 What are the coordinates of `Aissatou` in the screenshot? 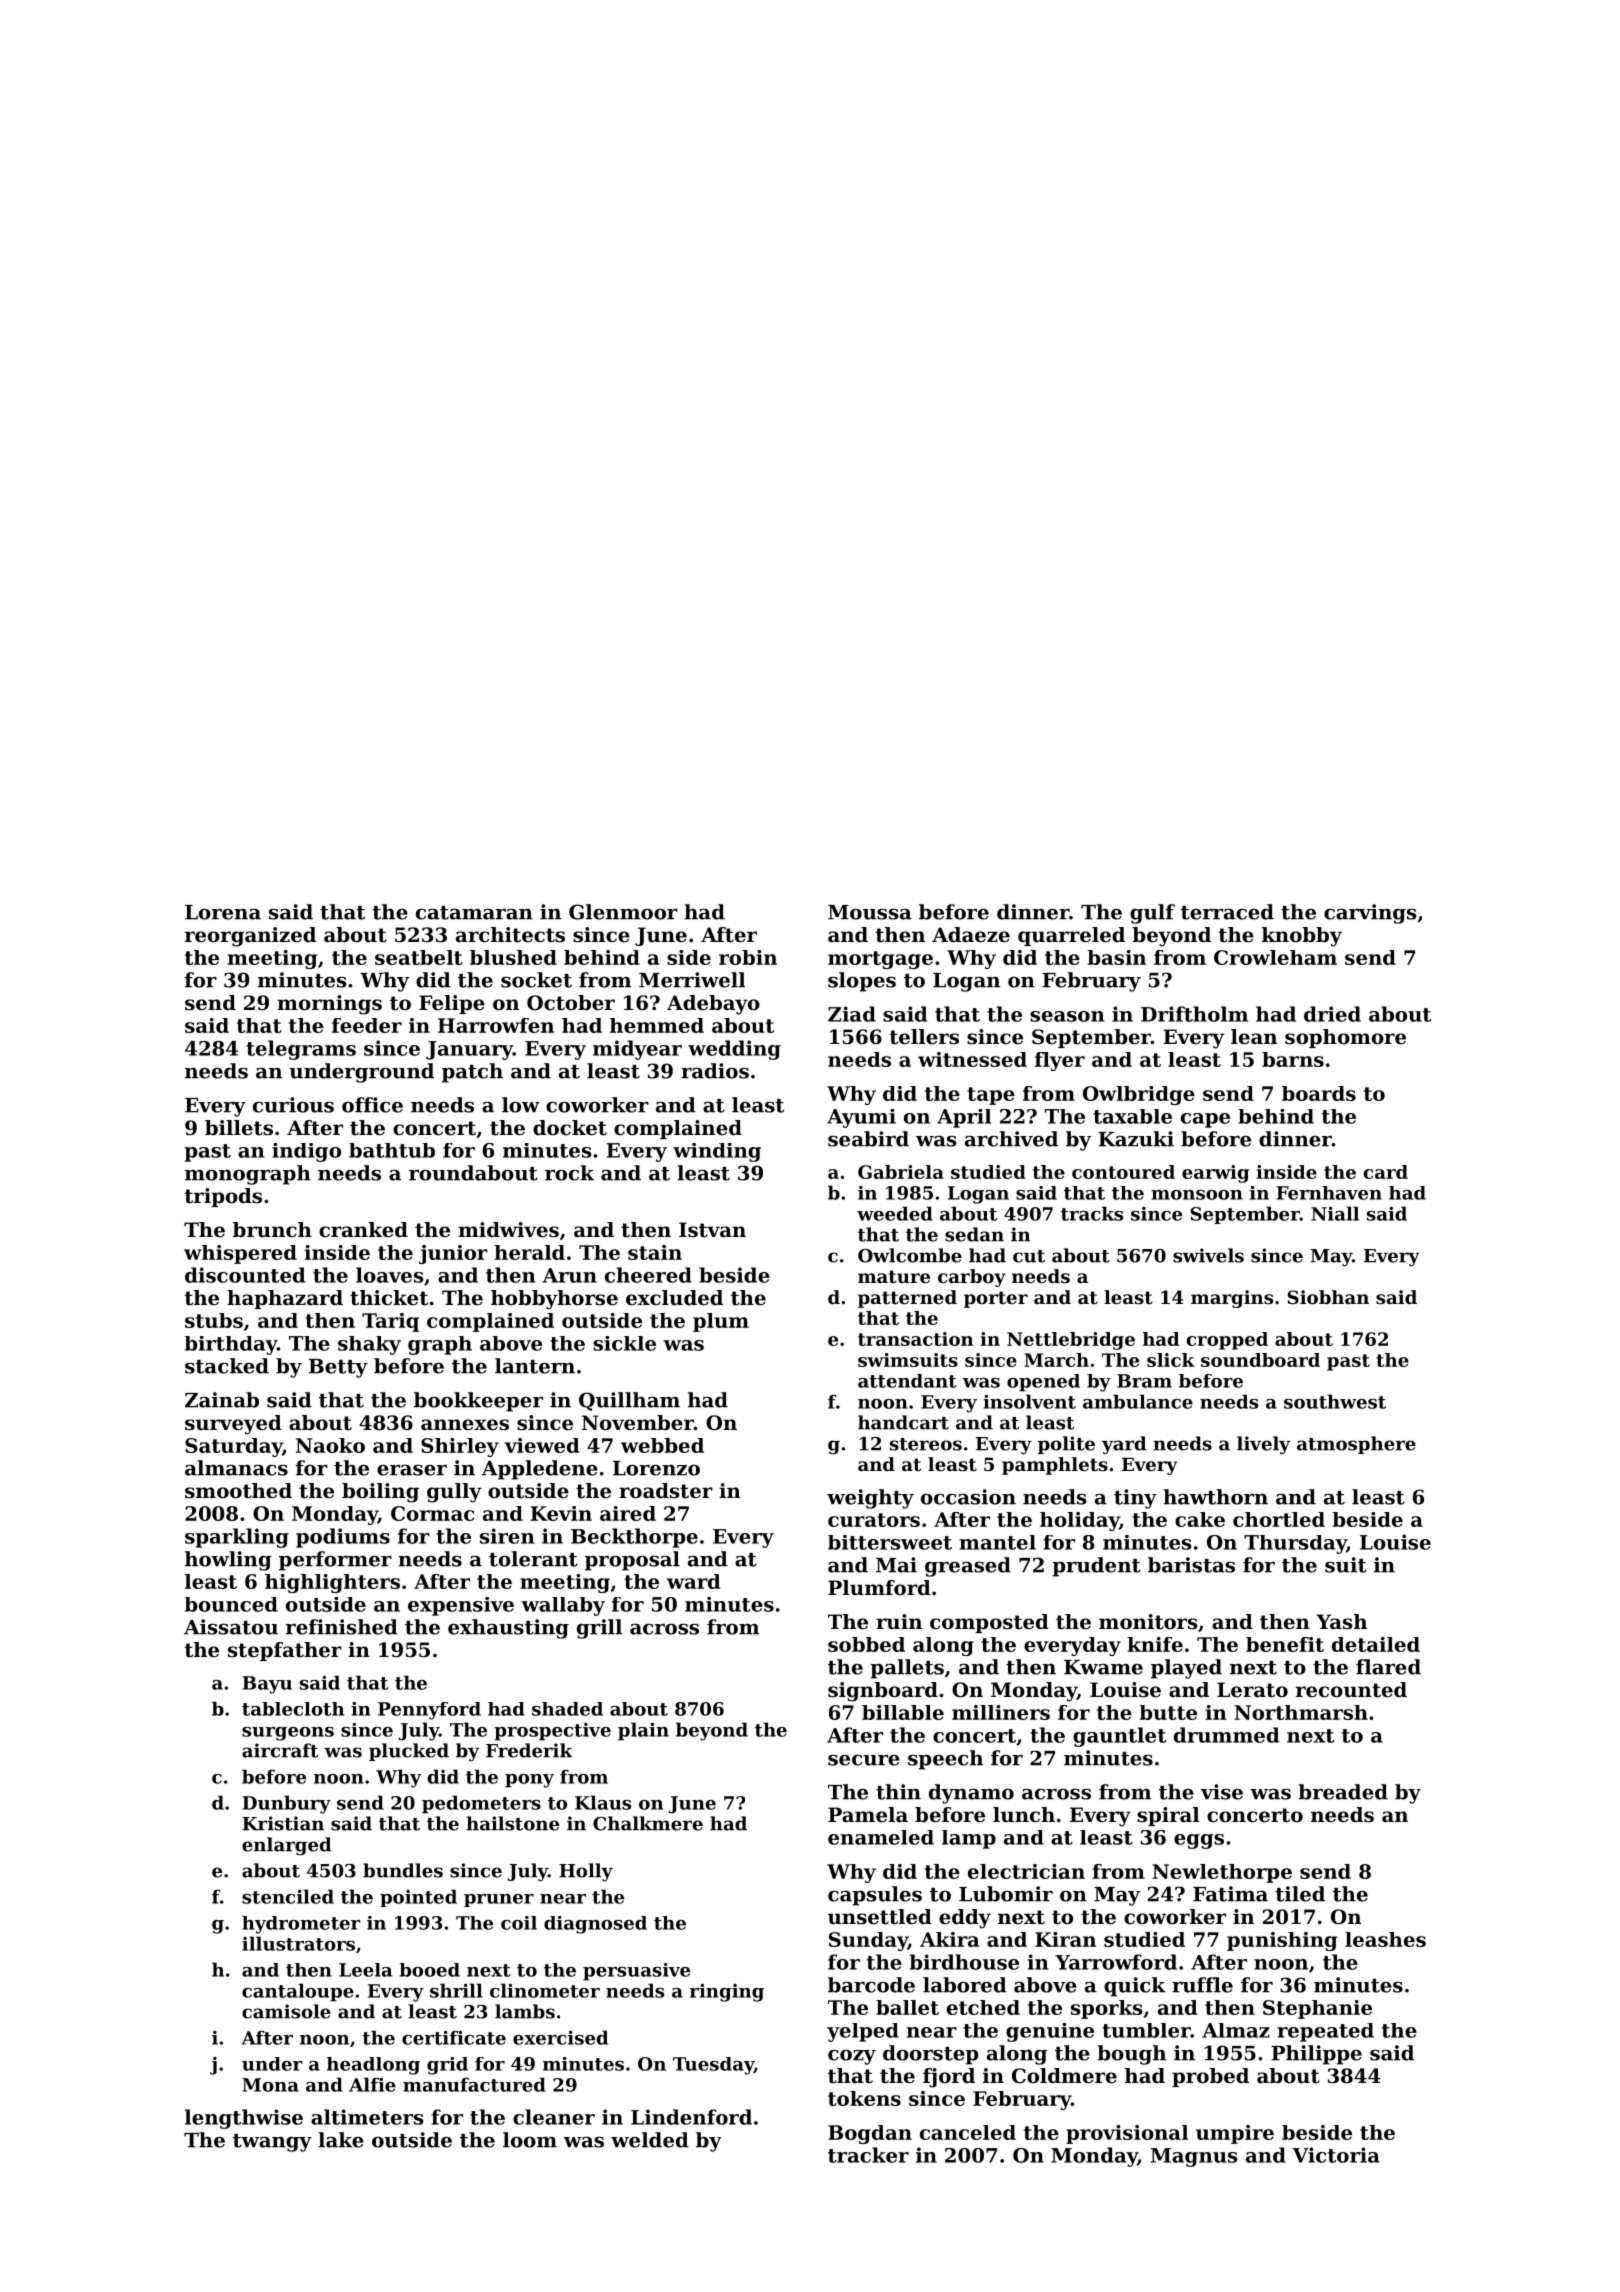 It's located at (231, 1627).
